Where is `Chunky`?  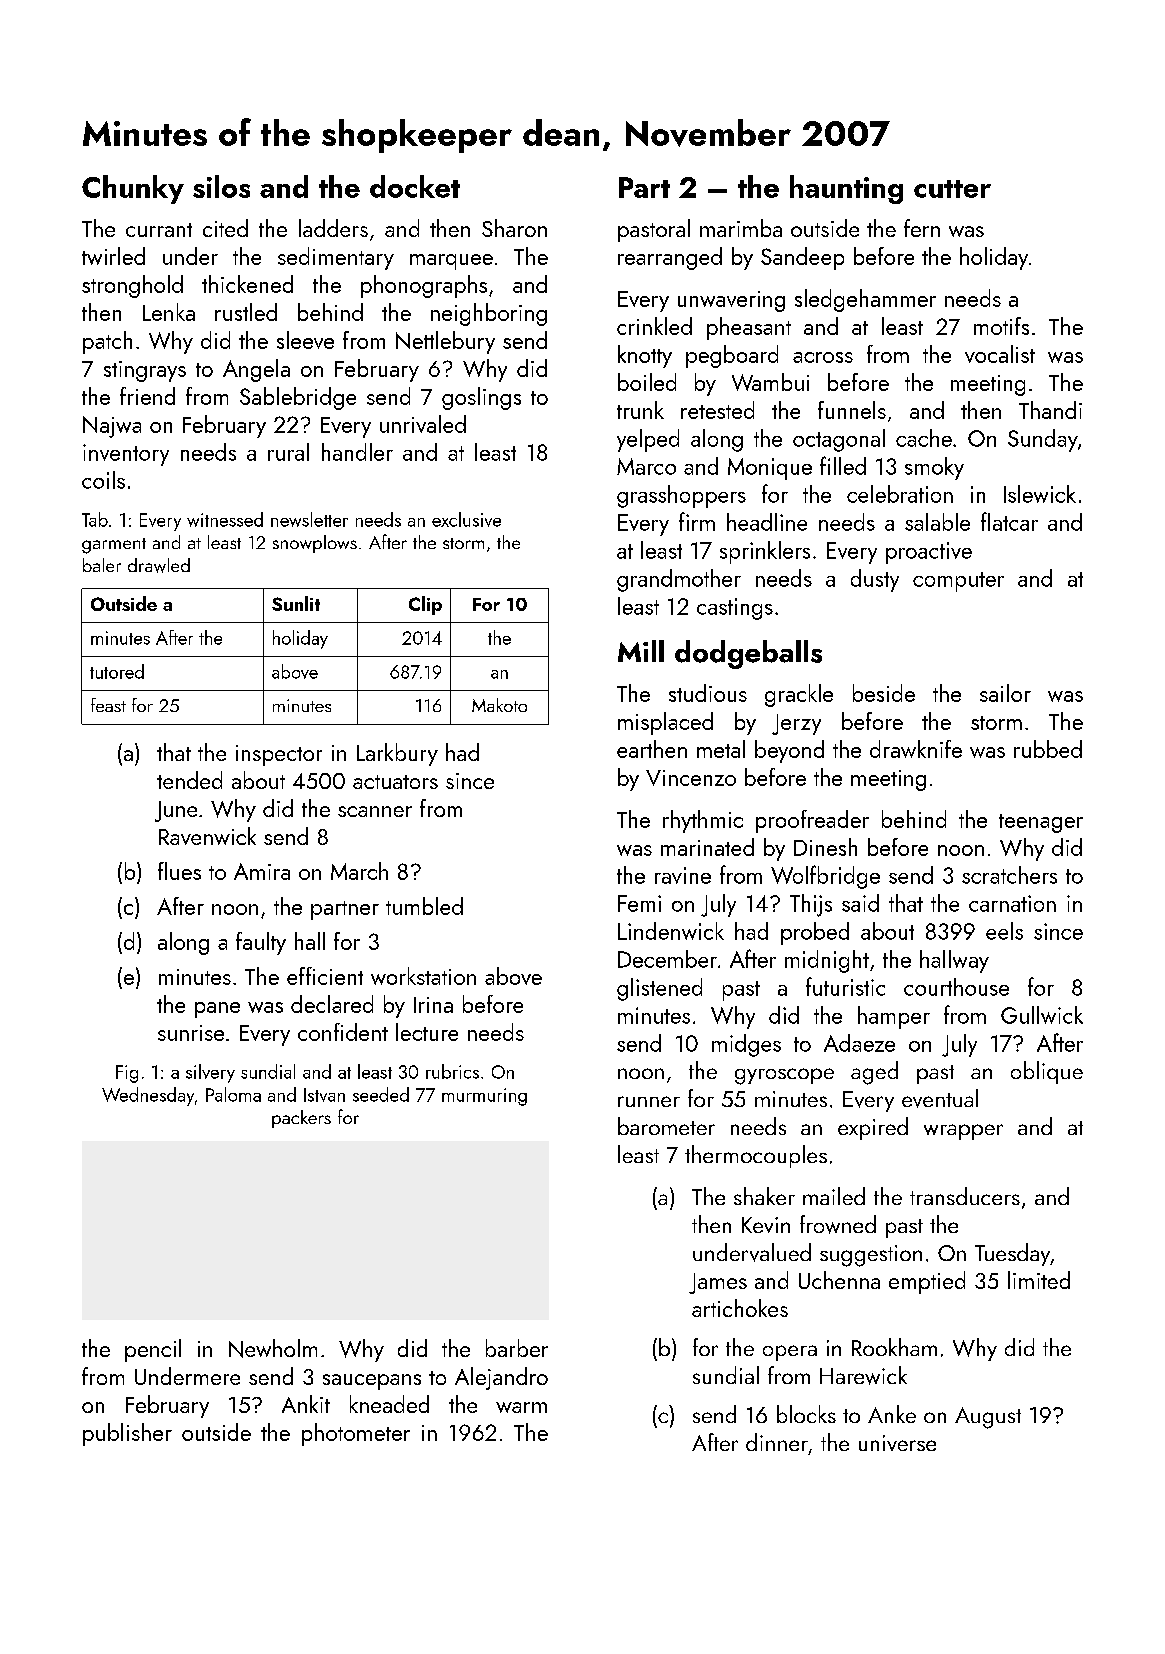
Chunky is located at coordinates (133, 189).
